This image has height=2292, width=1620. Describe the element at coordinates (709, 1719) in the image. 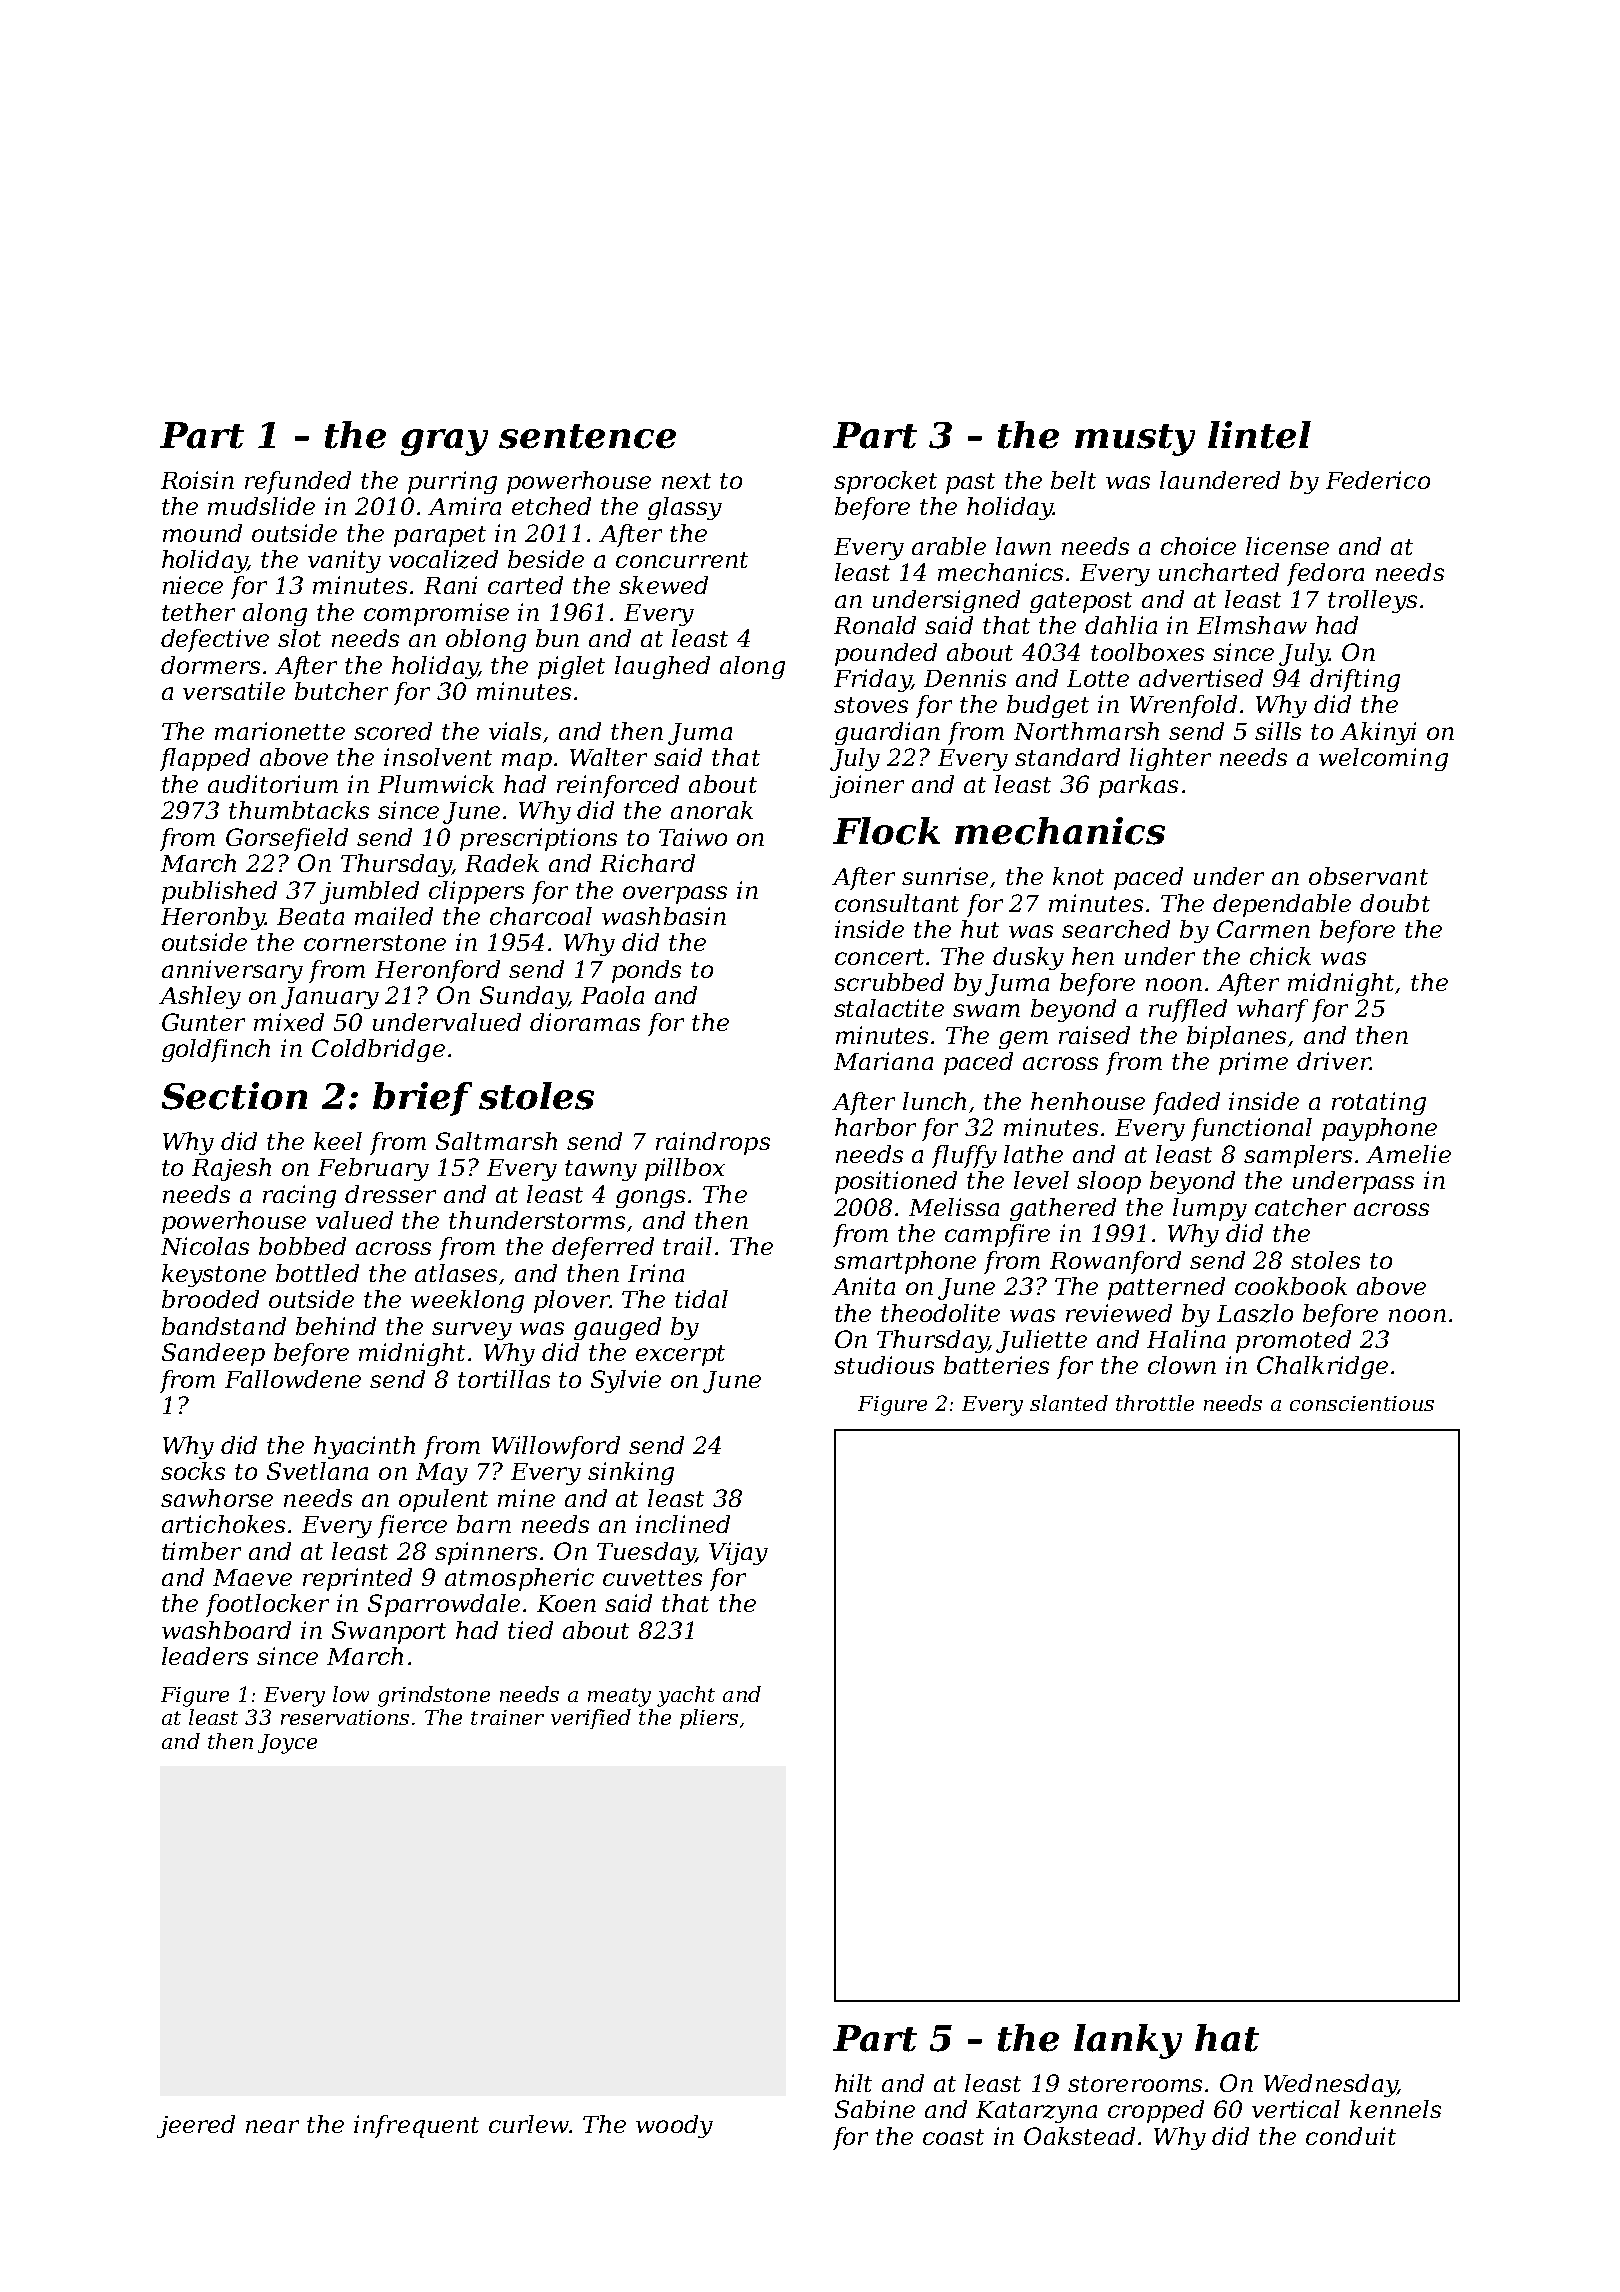

I see `pliers` at that location.
